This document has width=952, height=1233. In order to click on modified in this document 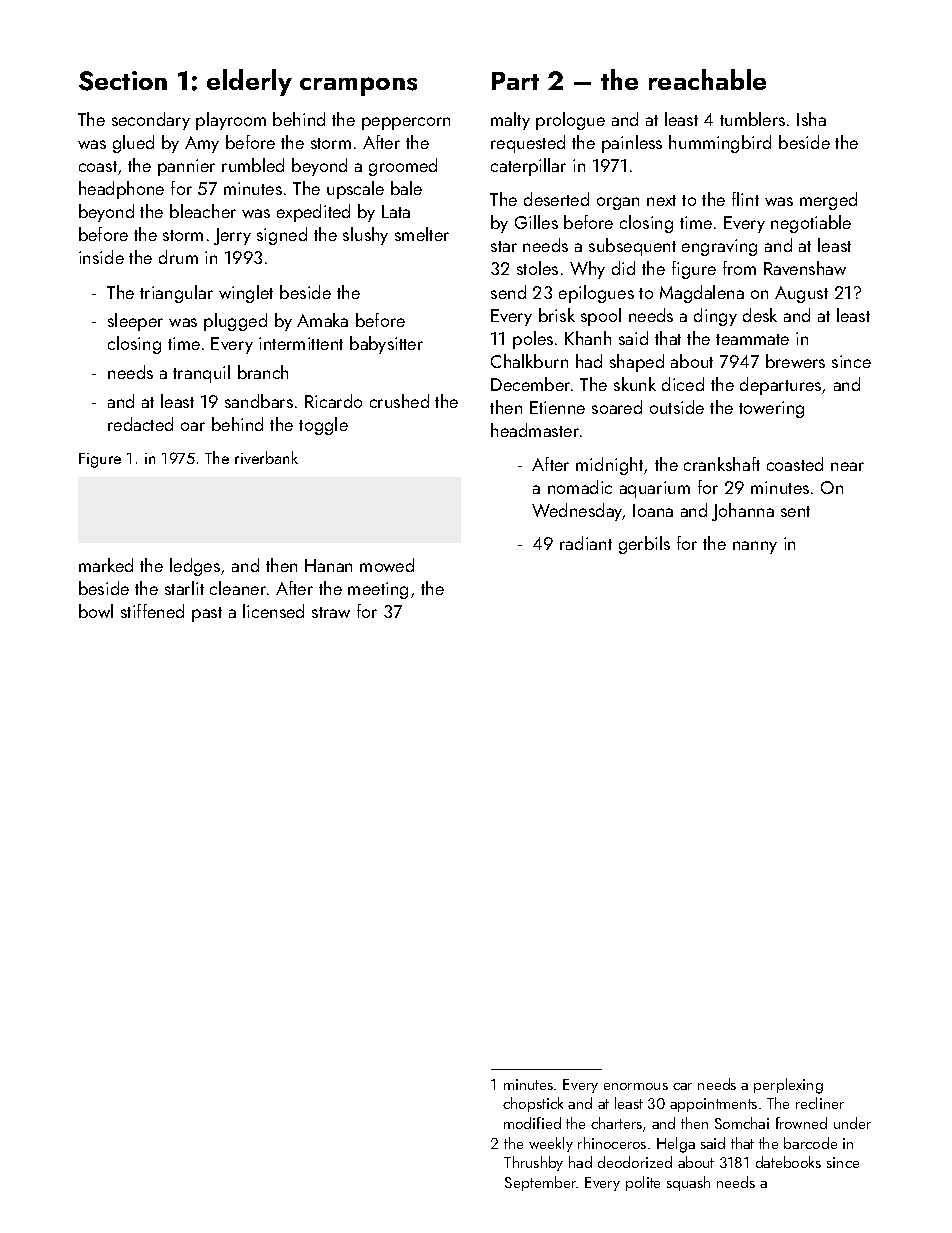, I will do `click(532, 1123)`.
